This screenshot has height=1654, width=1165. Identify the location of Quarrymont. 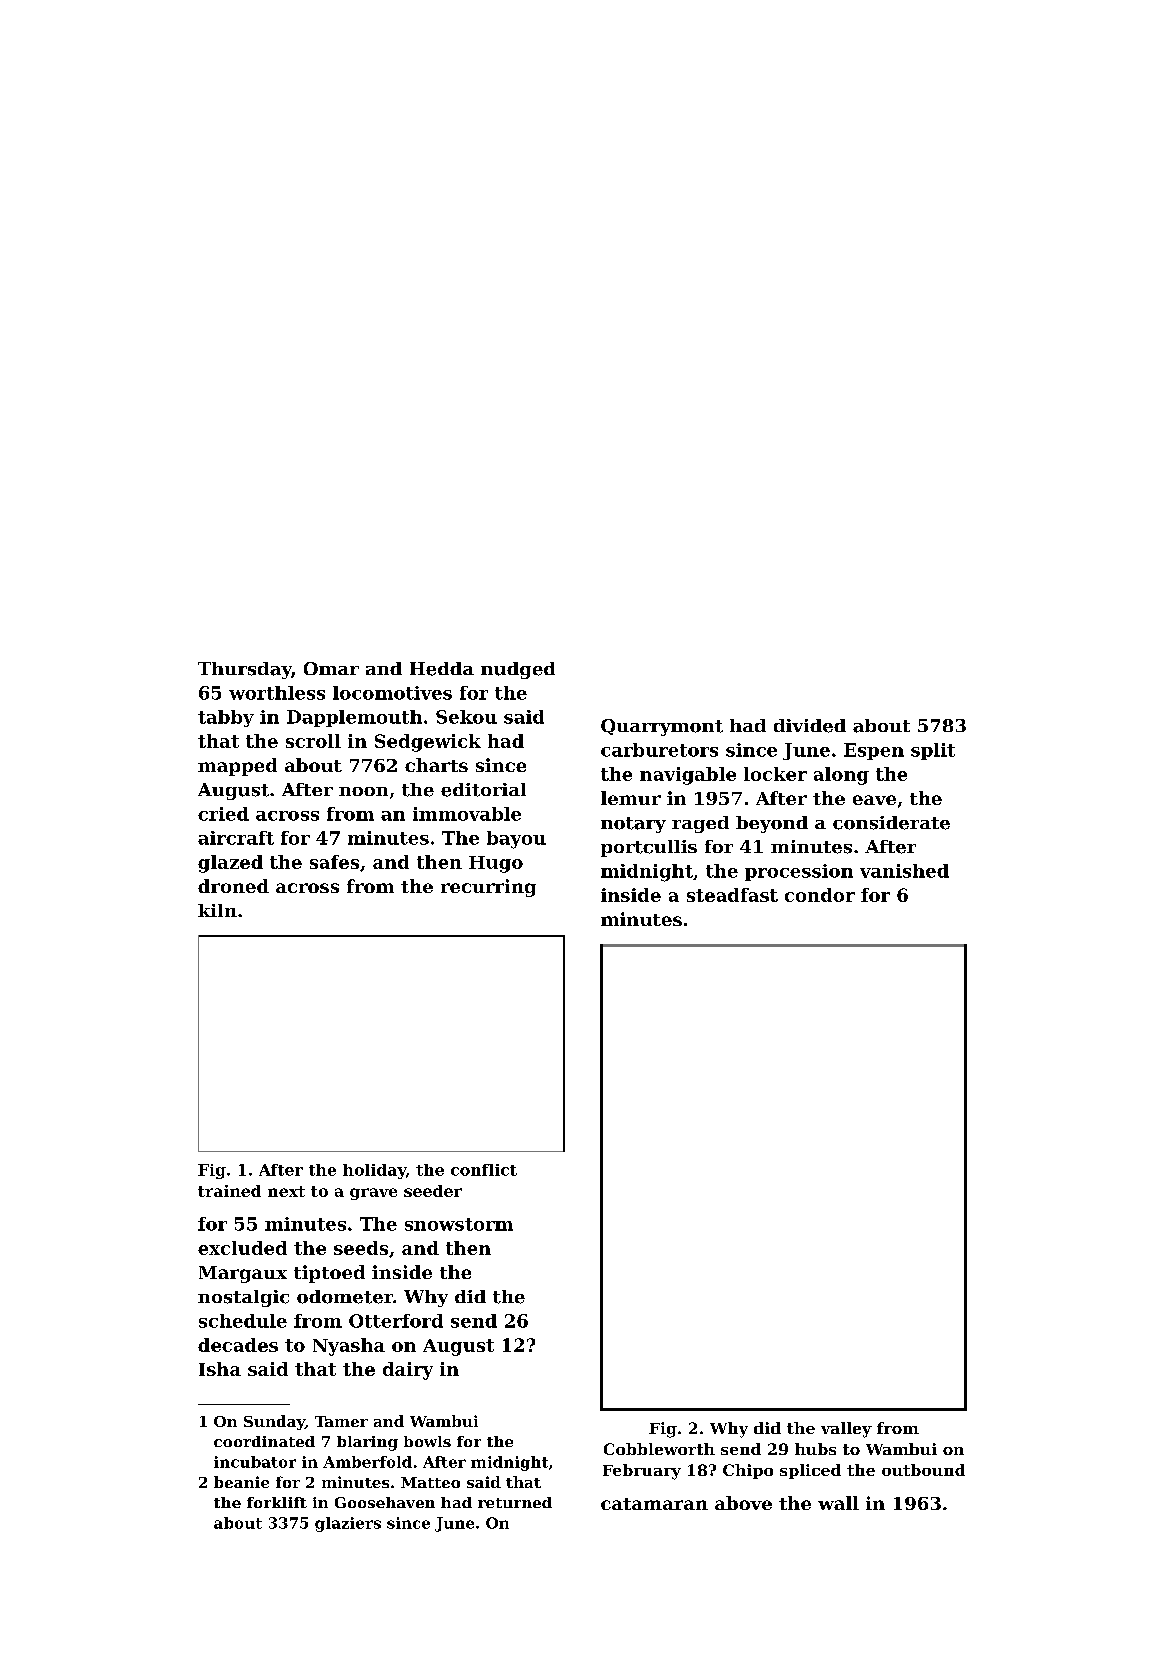
(662, 727).
